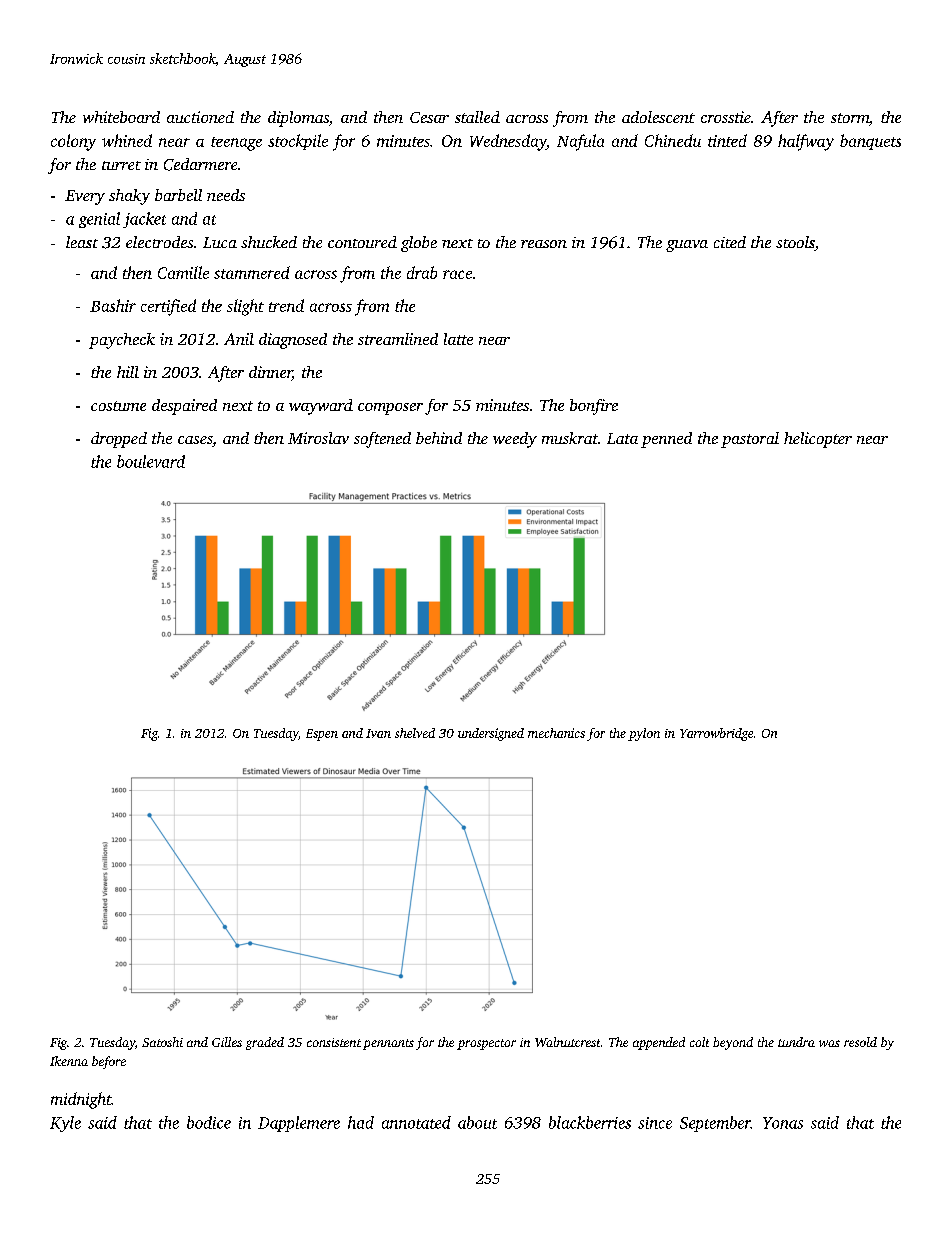  Describe the element at coordinates (144, 220) in the image. I see `jacket` at that location.
